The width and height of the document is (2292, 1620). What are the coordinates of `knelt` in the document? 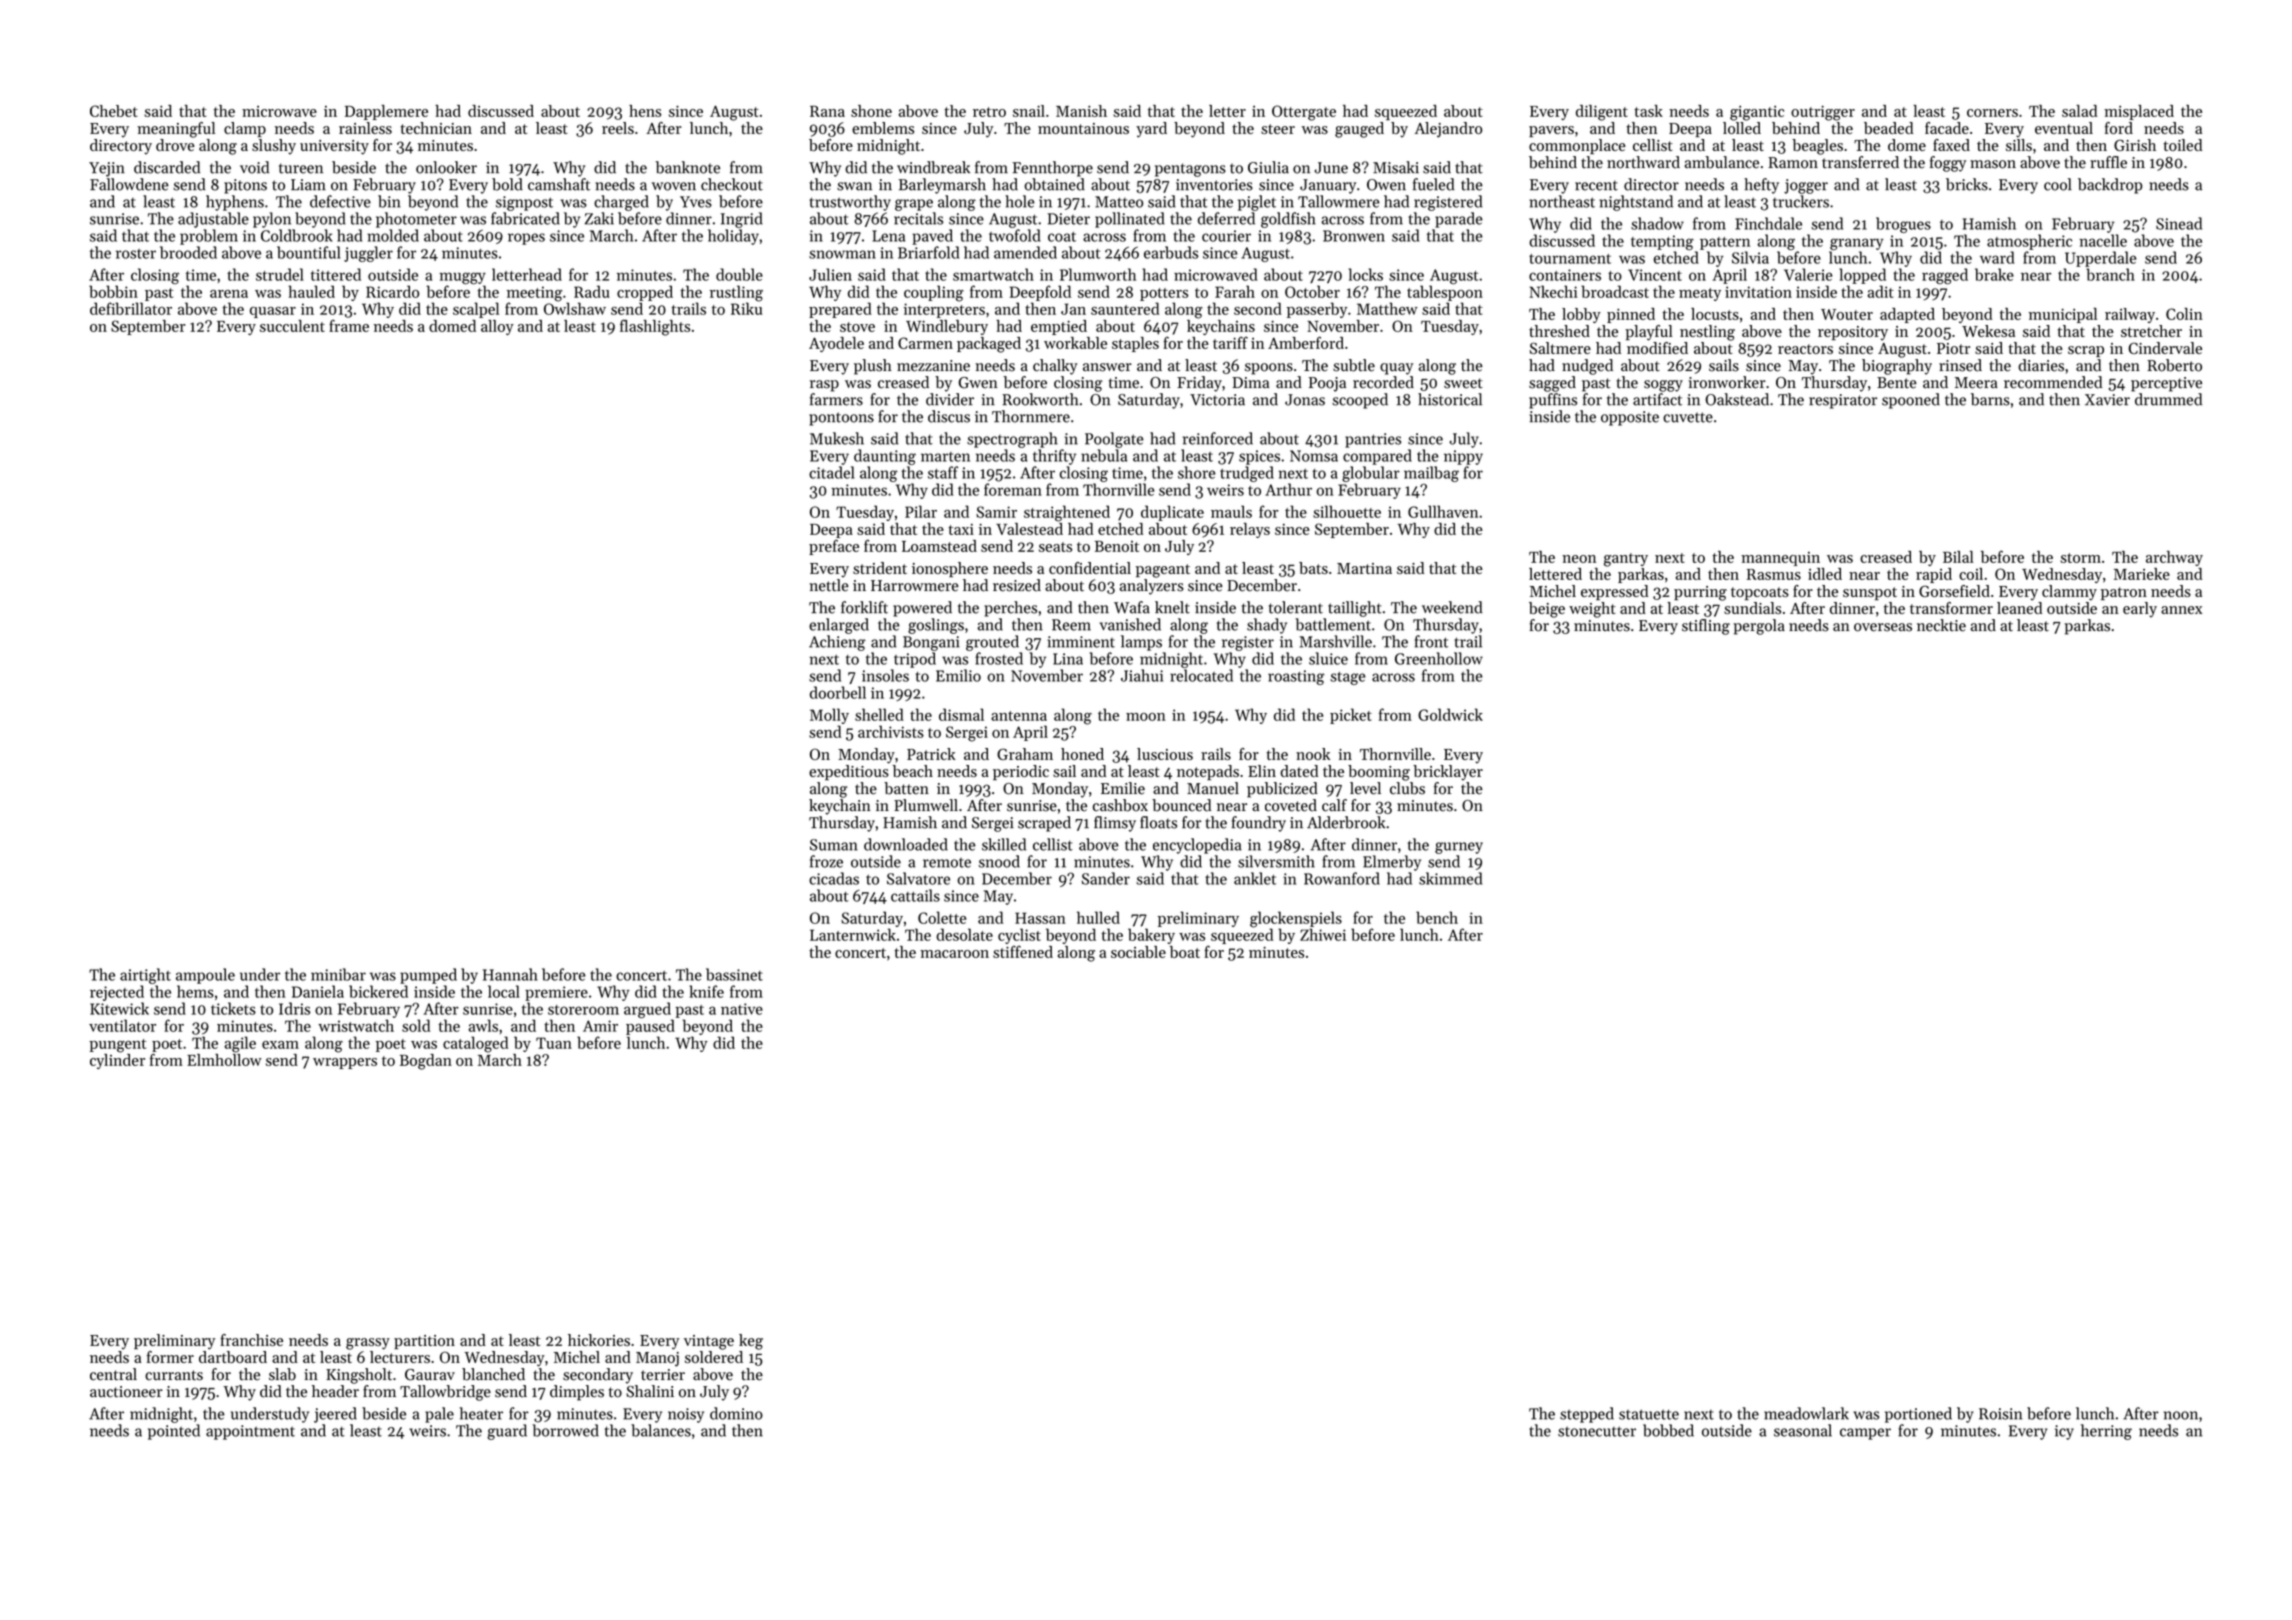 It's located at (1172, 607).
